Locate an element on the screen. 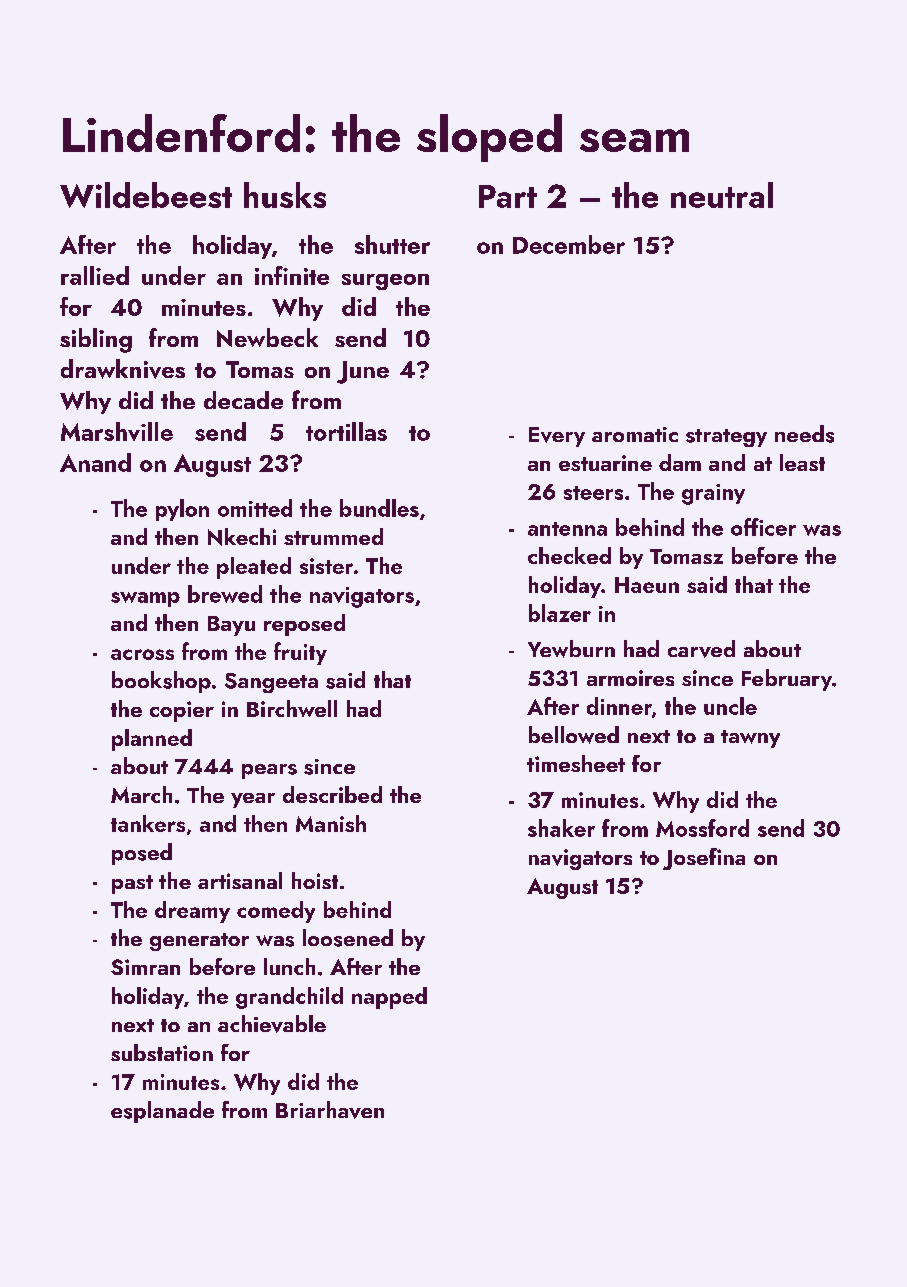  bellowed is located at coordinates (574, 735).
